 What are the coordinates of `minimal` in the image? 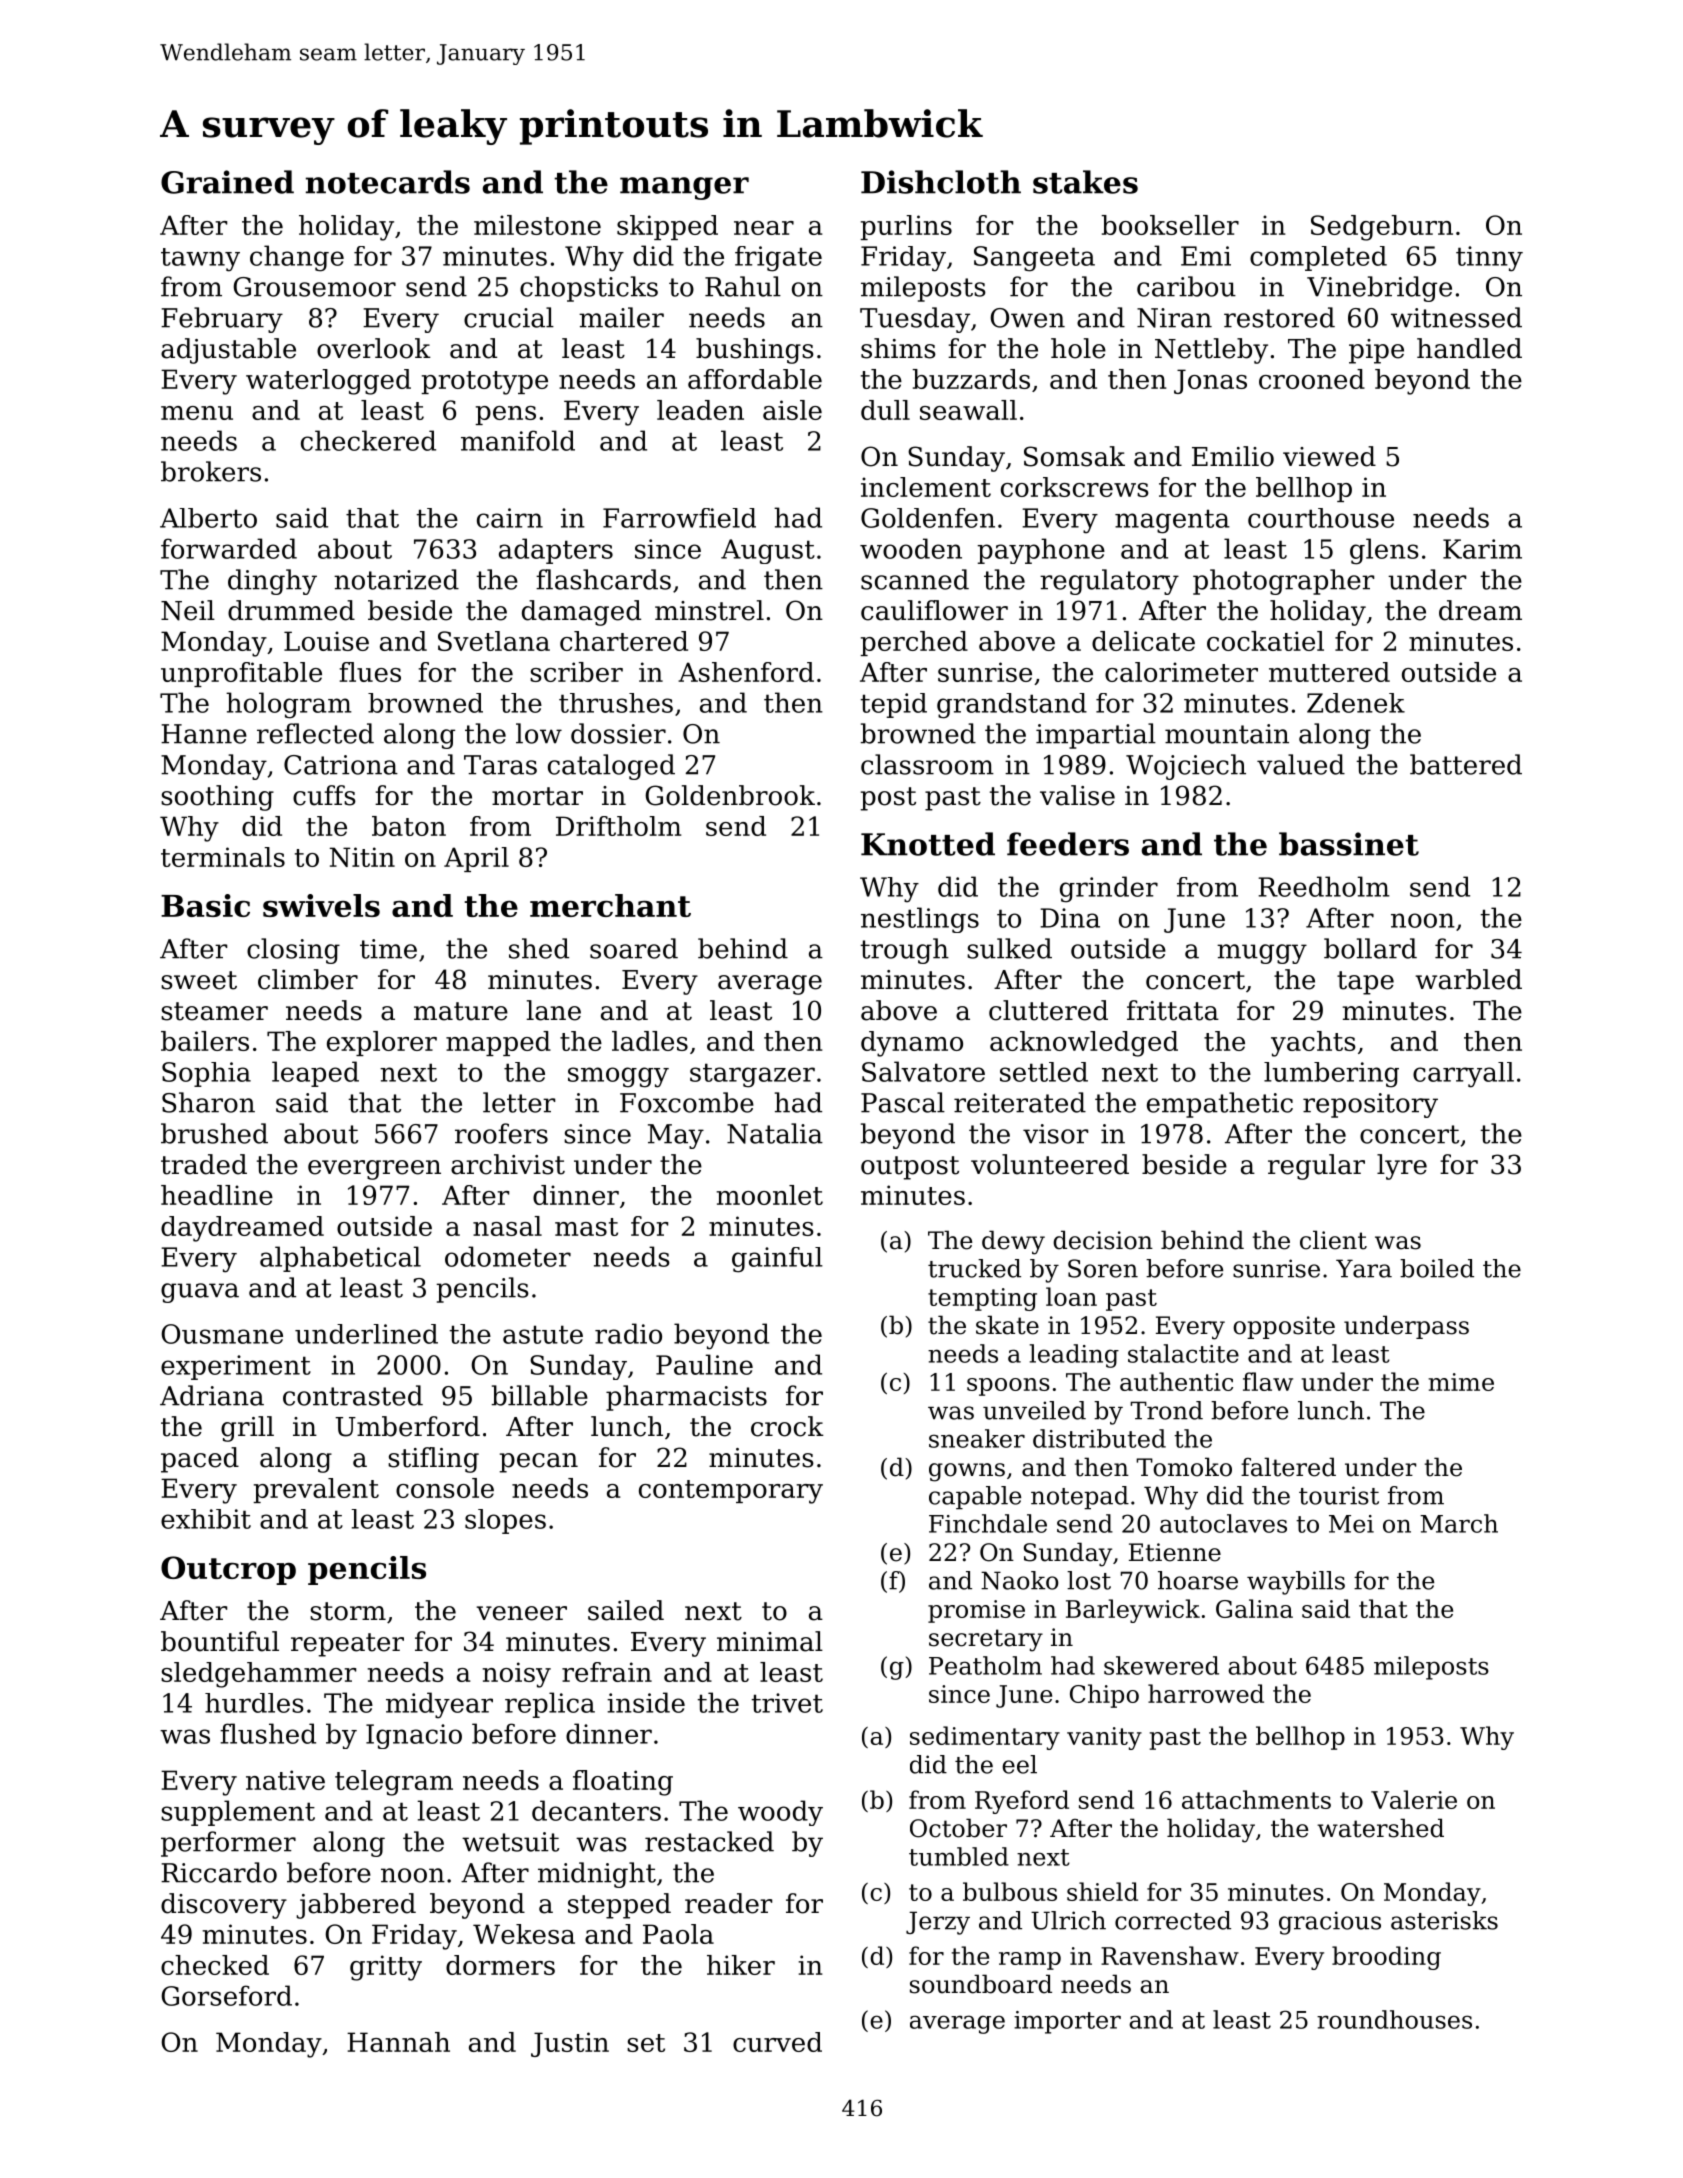 It's located at (770, 1641).
